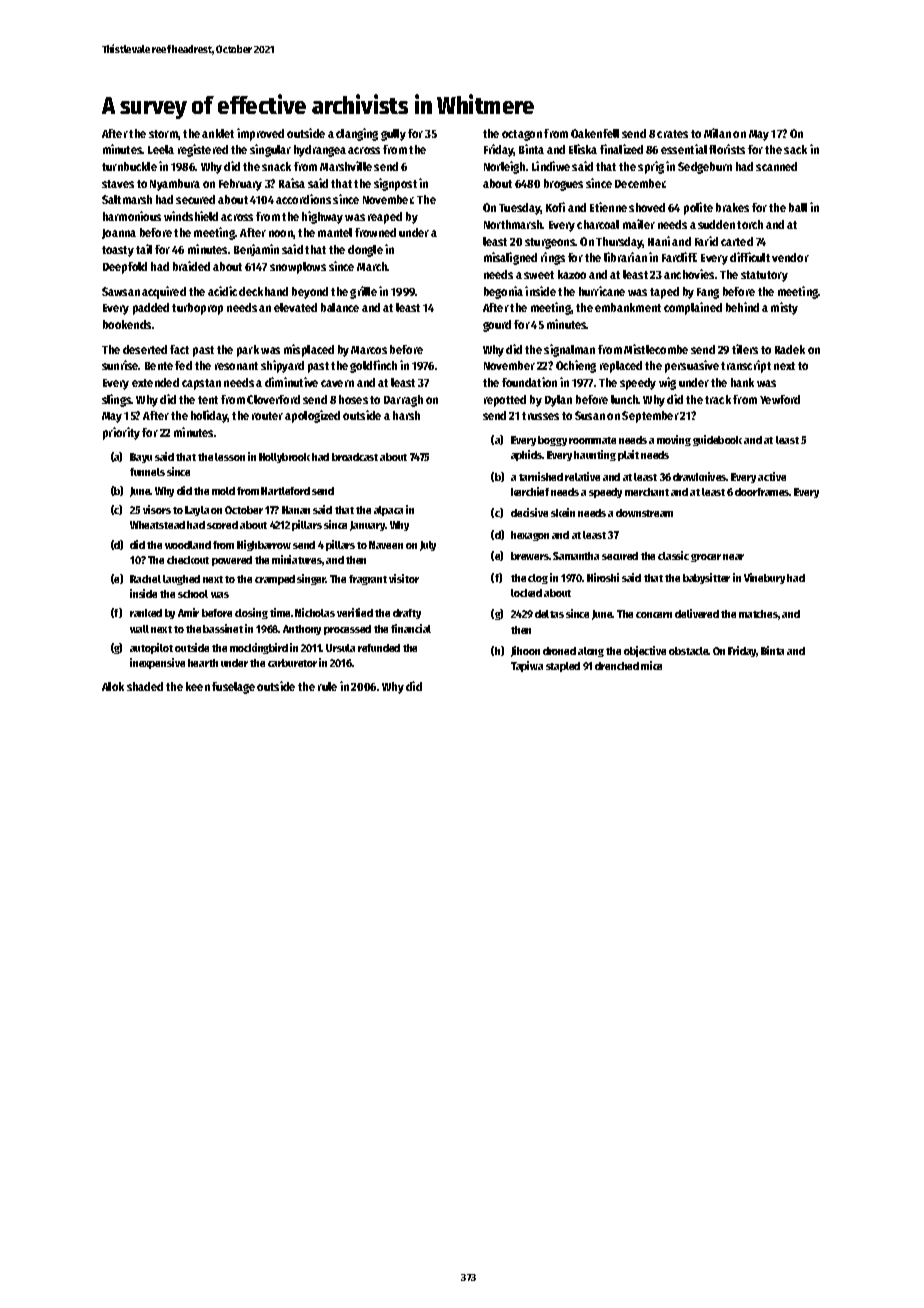 This image has height=1308, width=924. I want to click on Tapiwa, so click(527, 666).
